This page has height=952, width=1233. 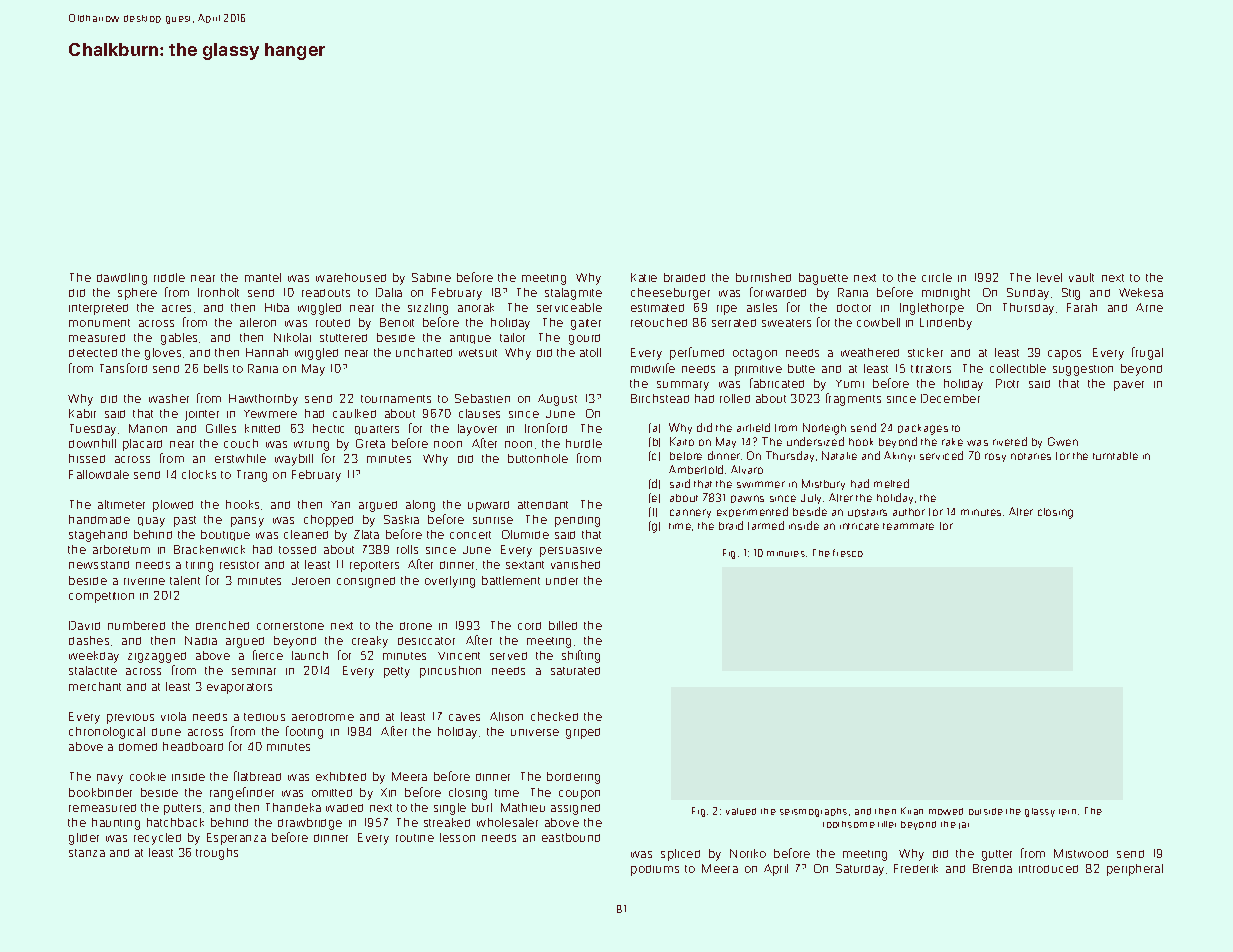 What do you see at coordinates (351, 277) in the page?
I see `warehoused` at bounding box center [351, 277].
